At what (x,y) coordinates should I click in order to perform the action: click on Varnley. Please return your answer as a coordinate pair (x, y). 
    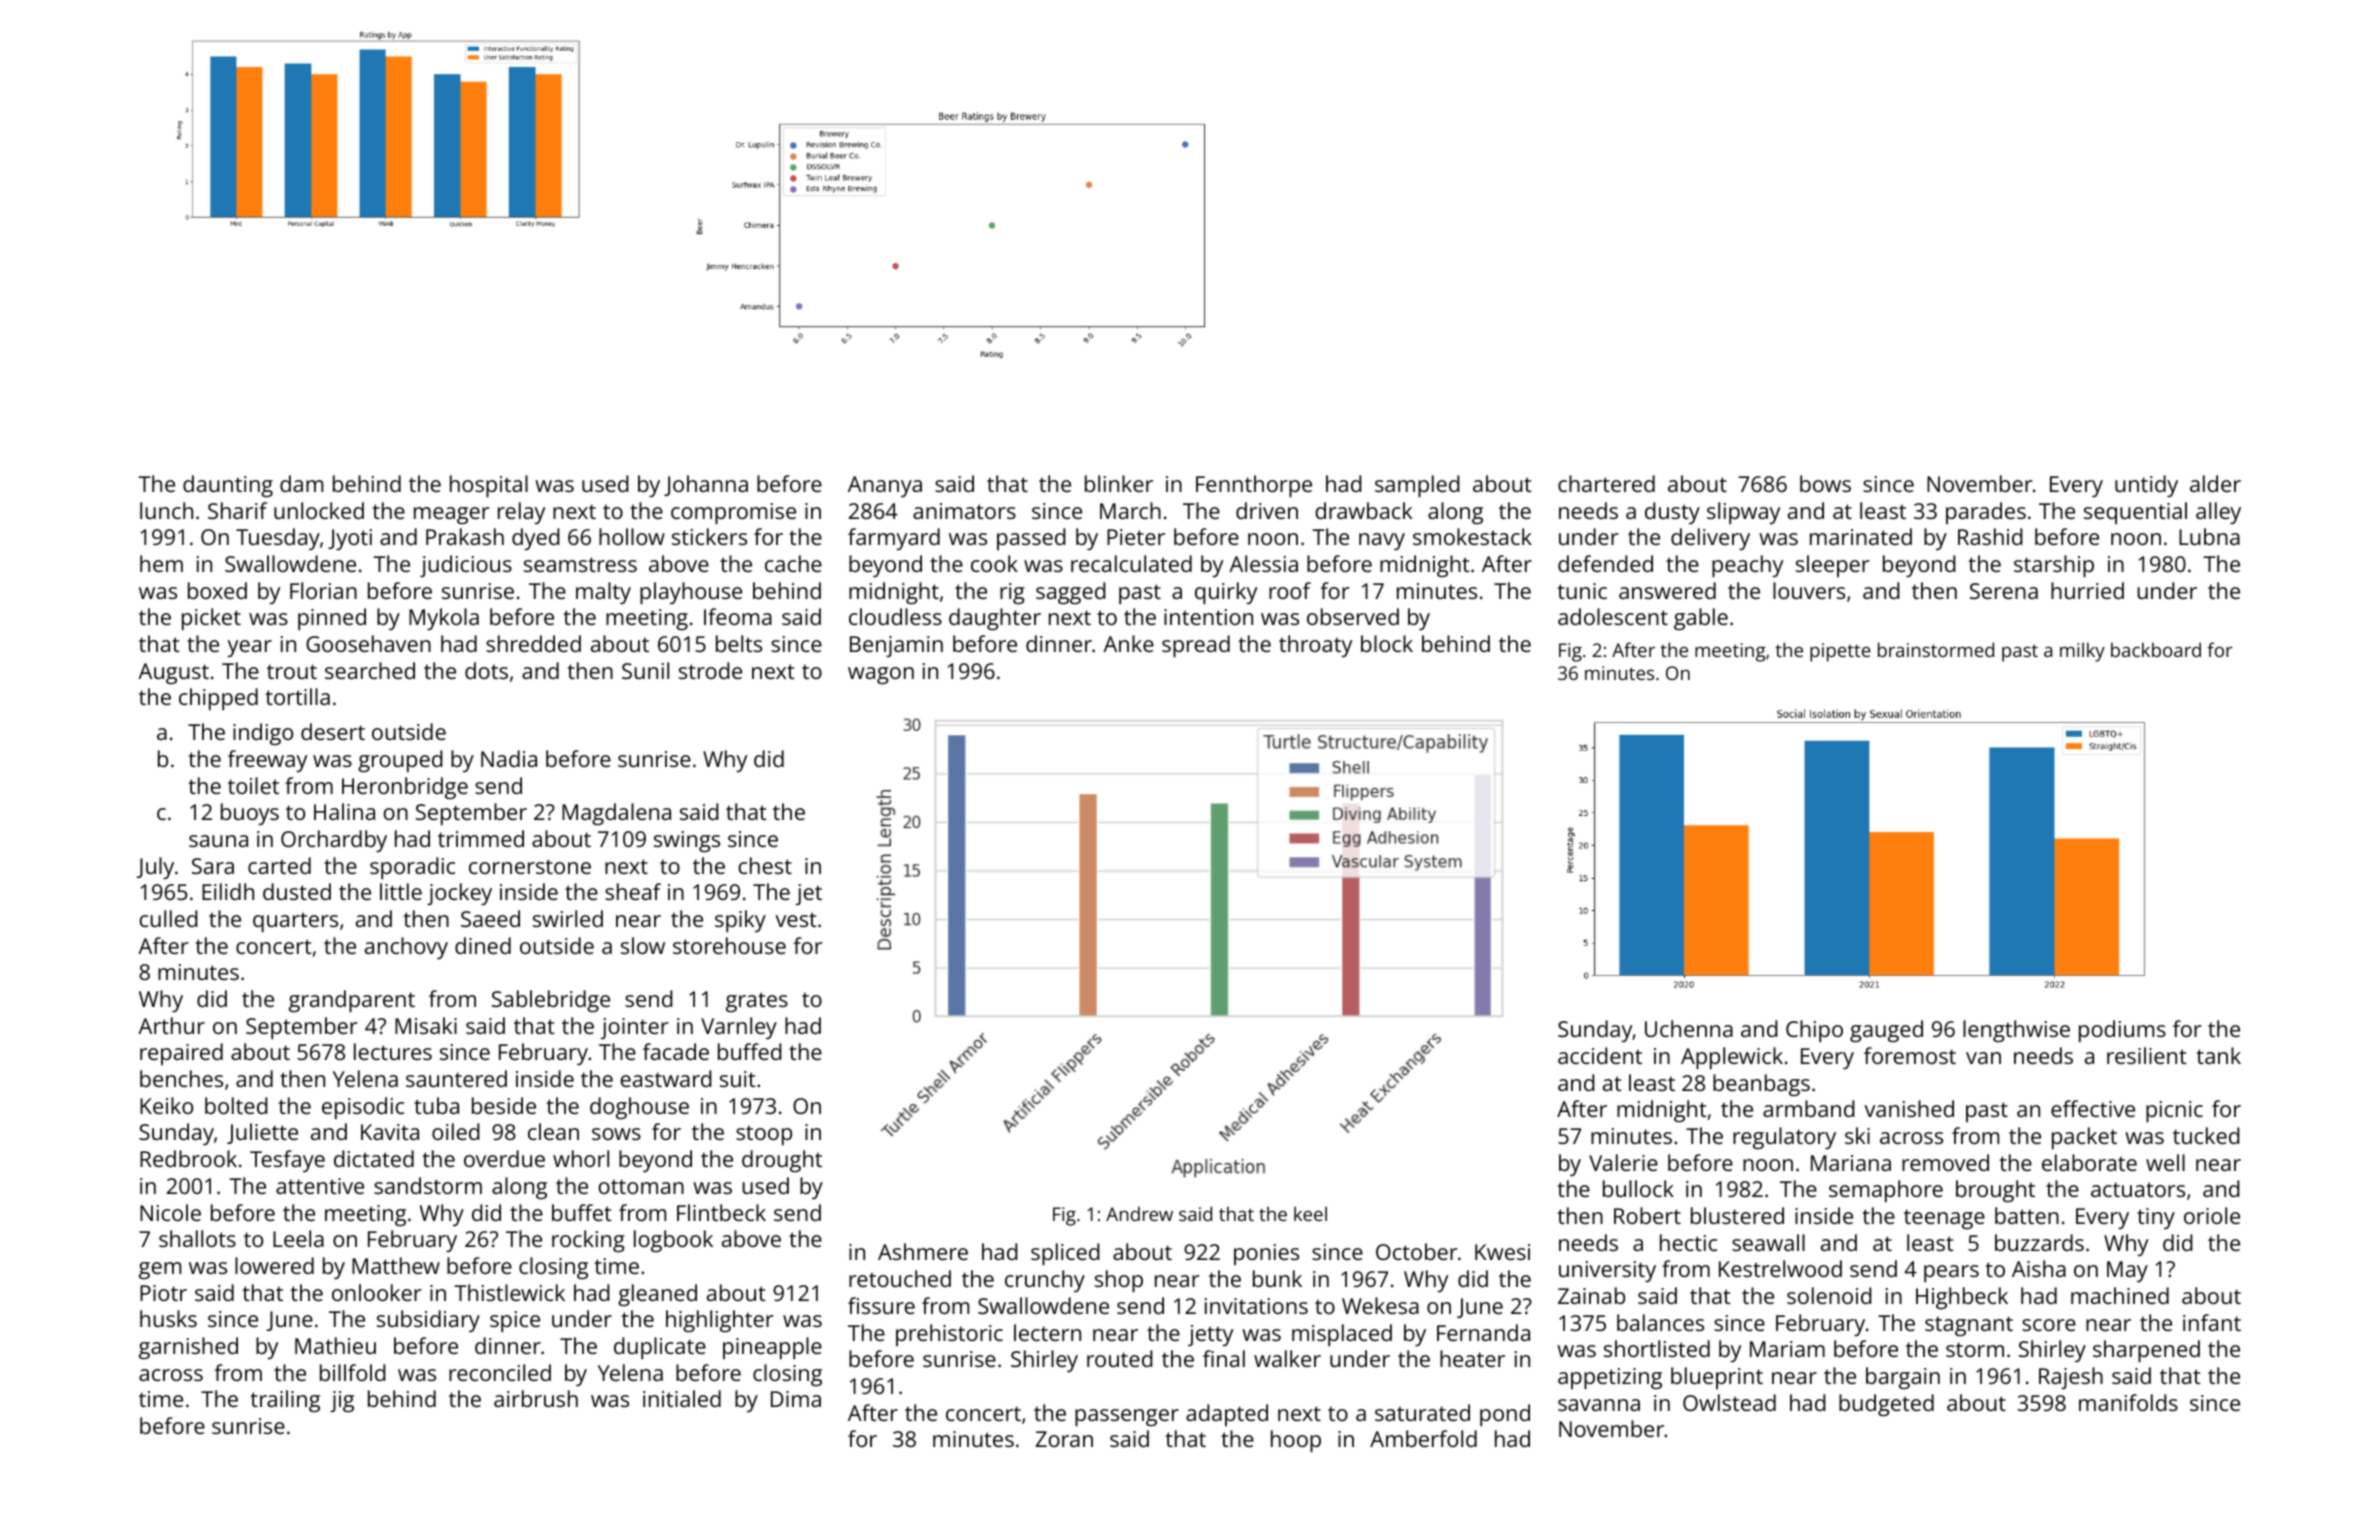
    Looking at the image, I should click on (739, 1028).
